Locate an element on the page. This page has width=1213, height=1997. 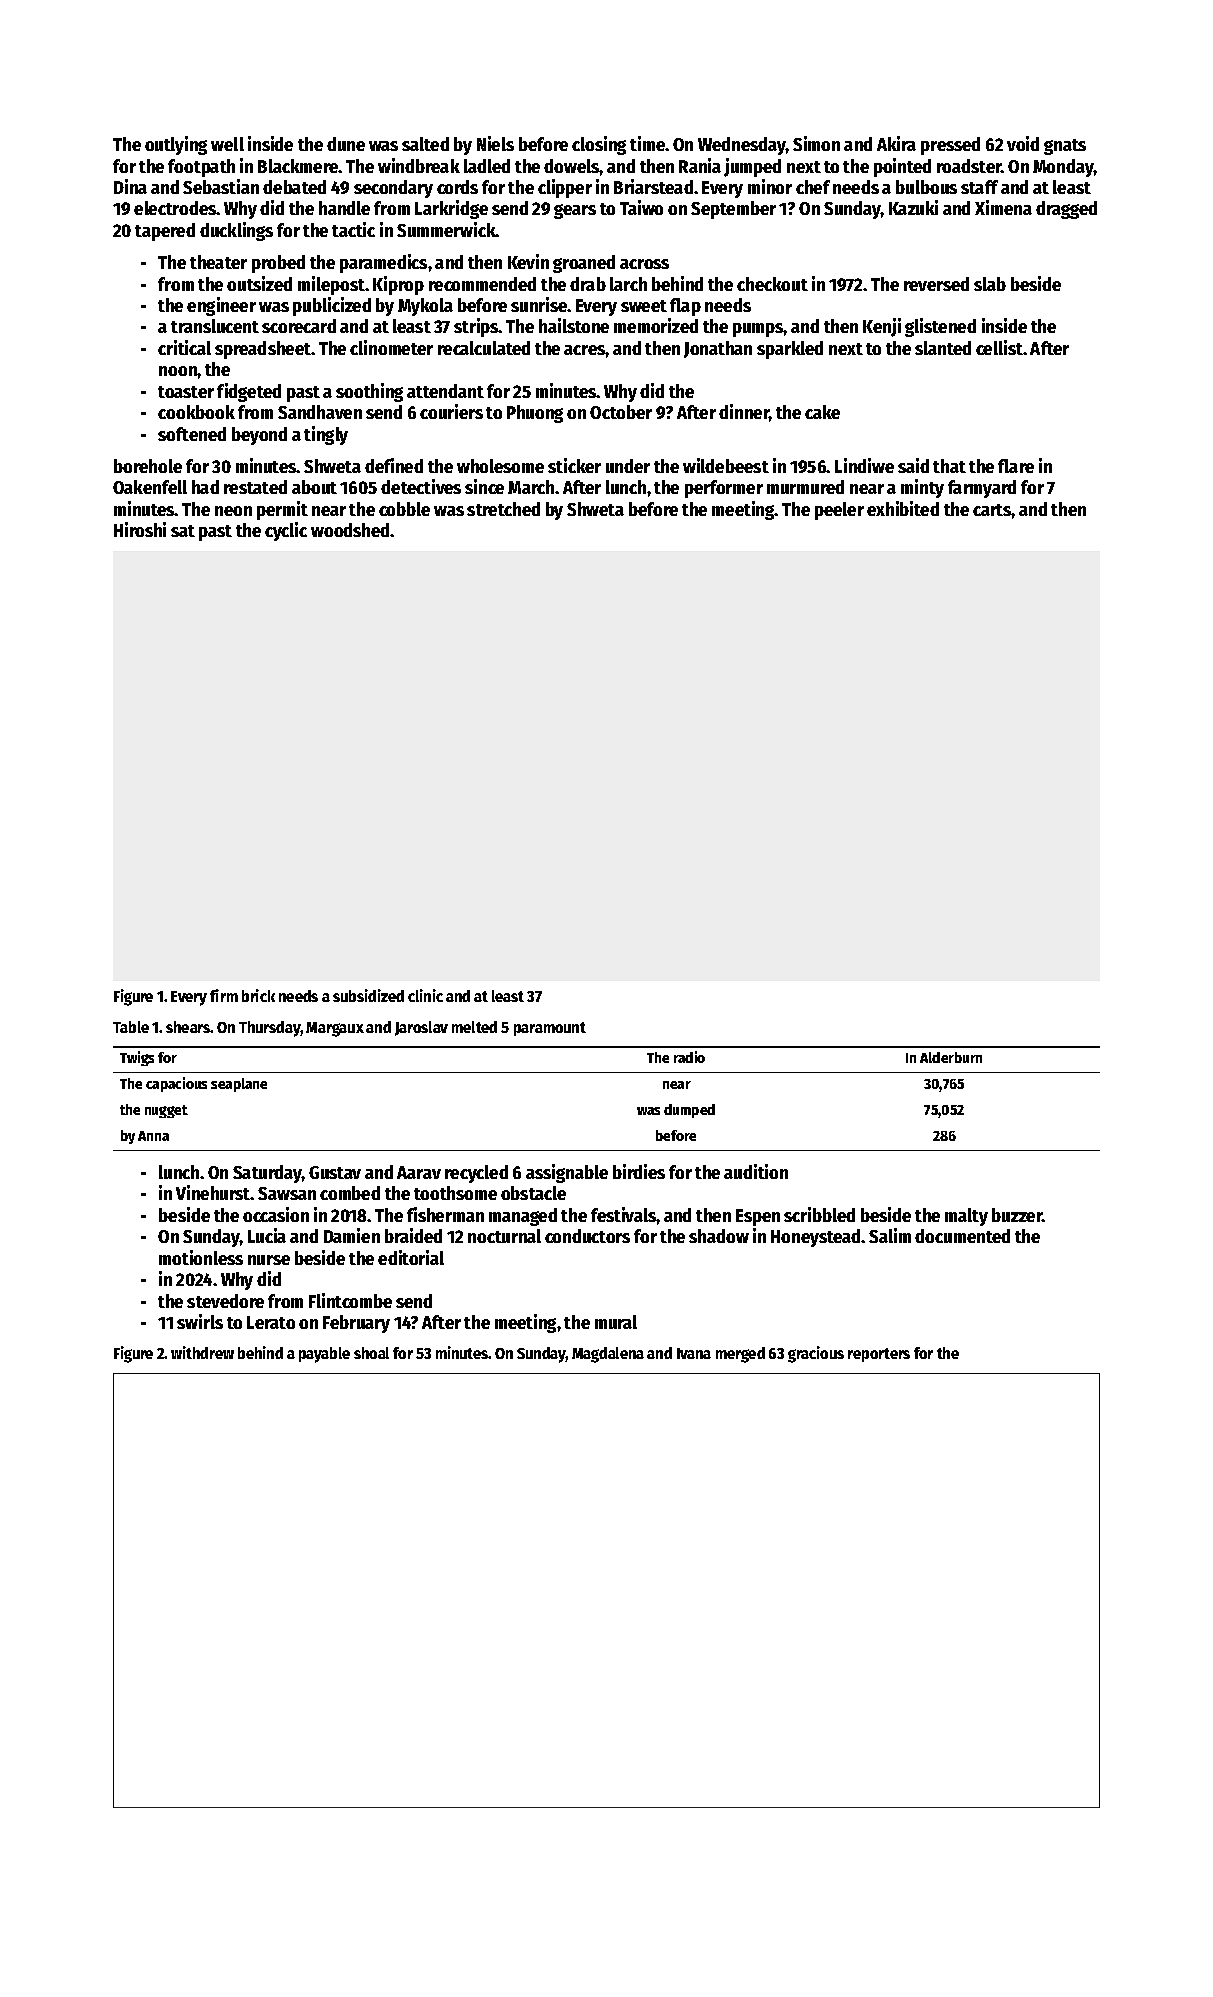
dune is located at coordinates (346, 144).
